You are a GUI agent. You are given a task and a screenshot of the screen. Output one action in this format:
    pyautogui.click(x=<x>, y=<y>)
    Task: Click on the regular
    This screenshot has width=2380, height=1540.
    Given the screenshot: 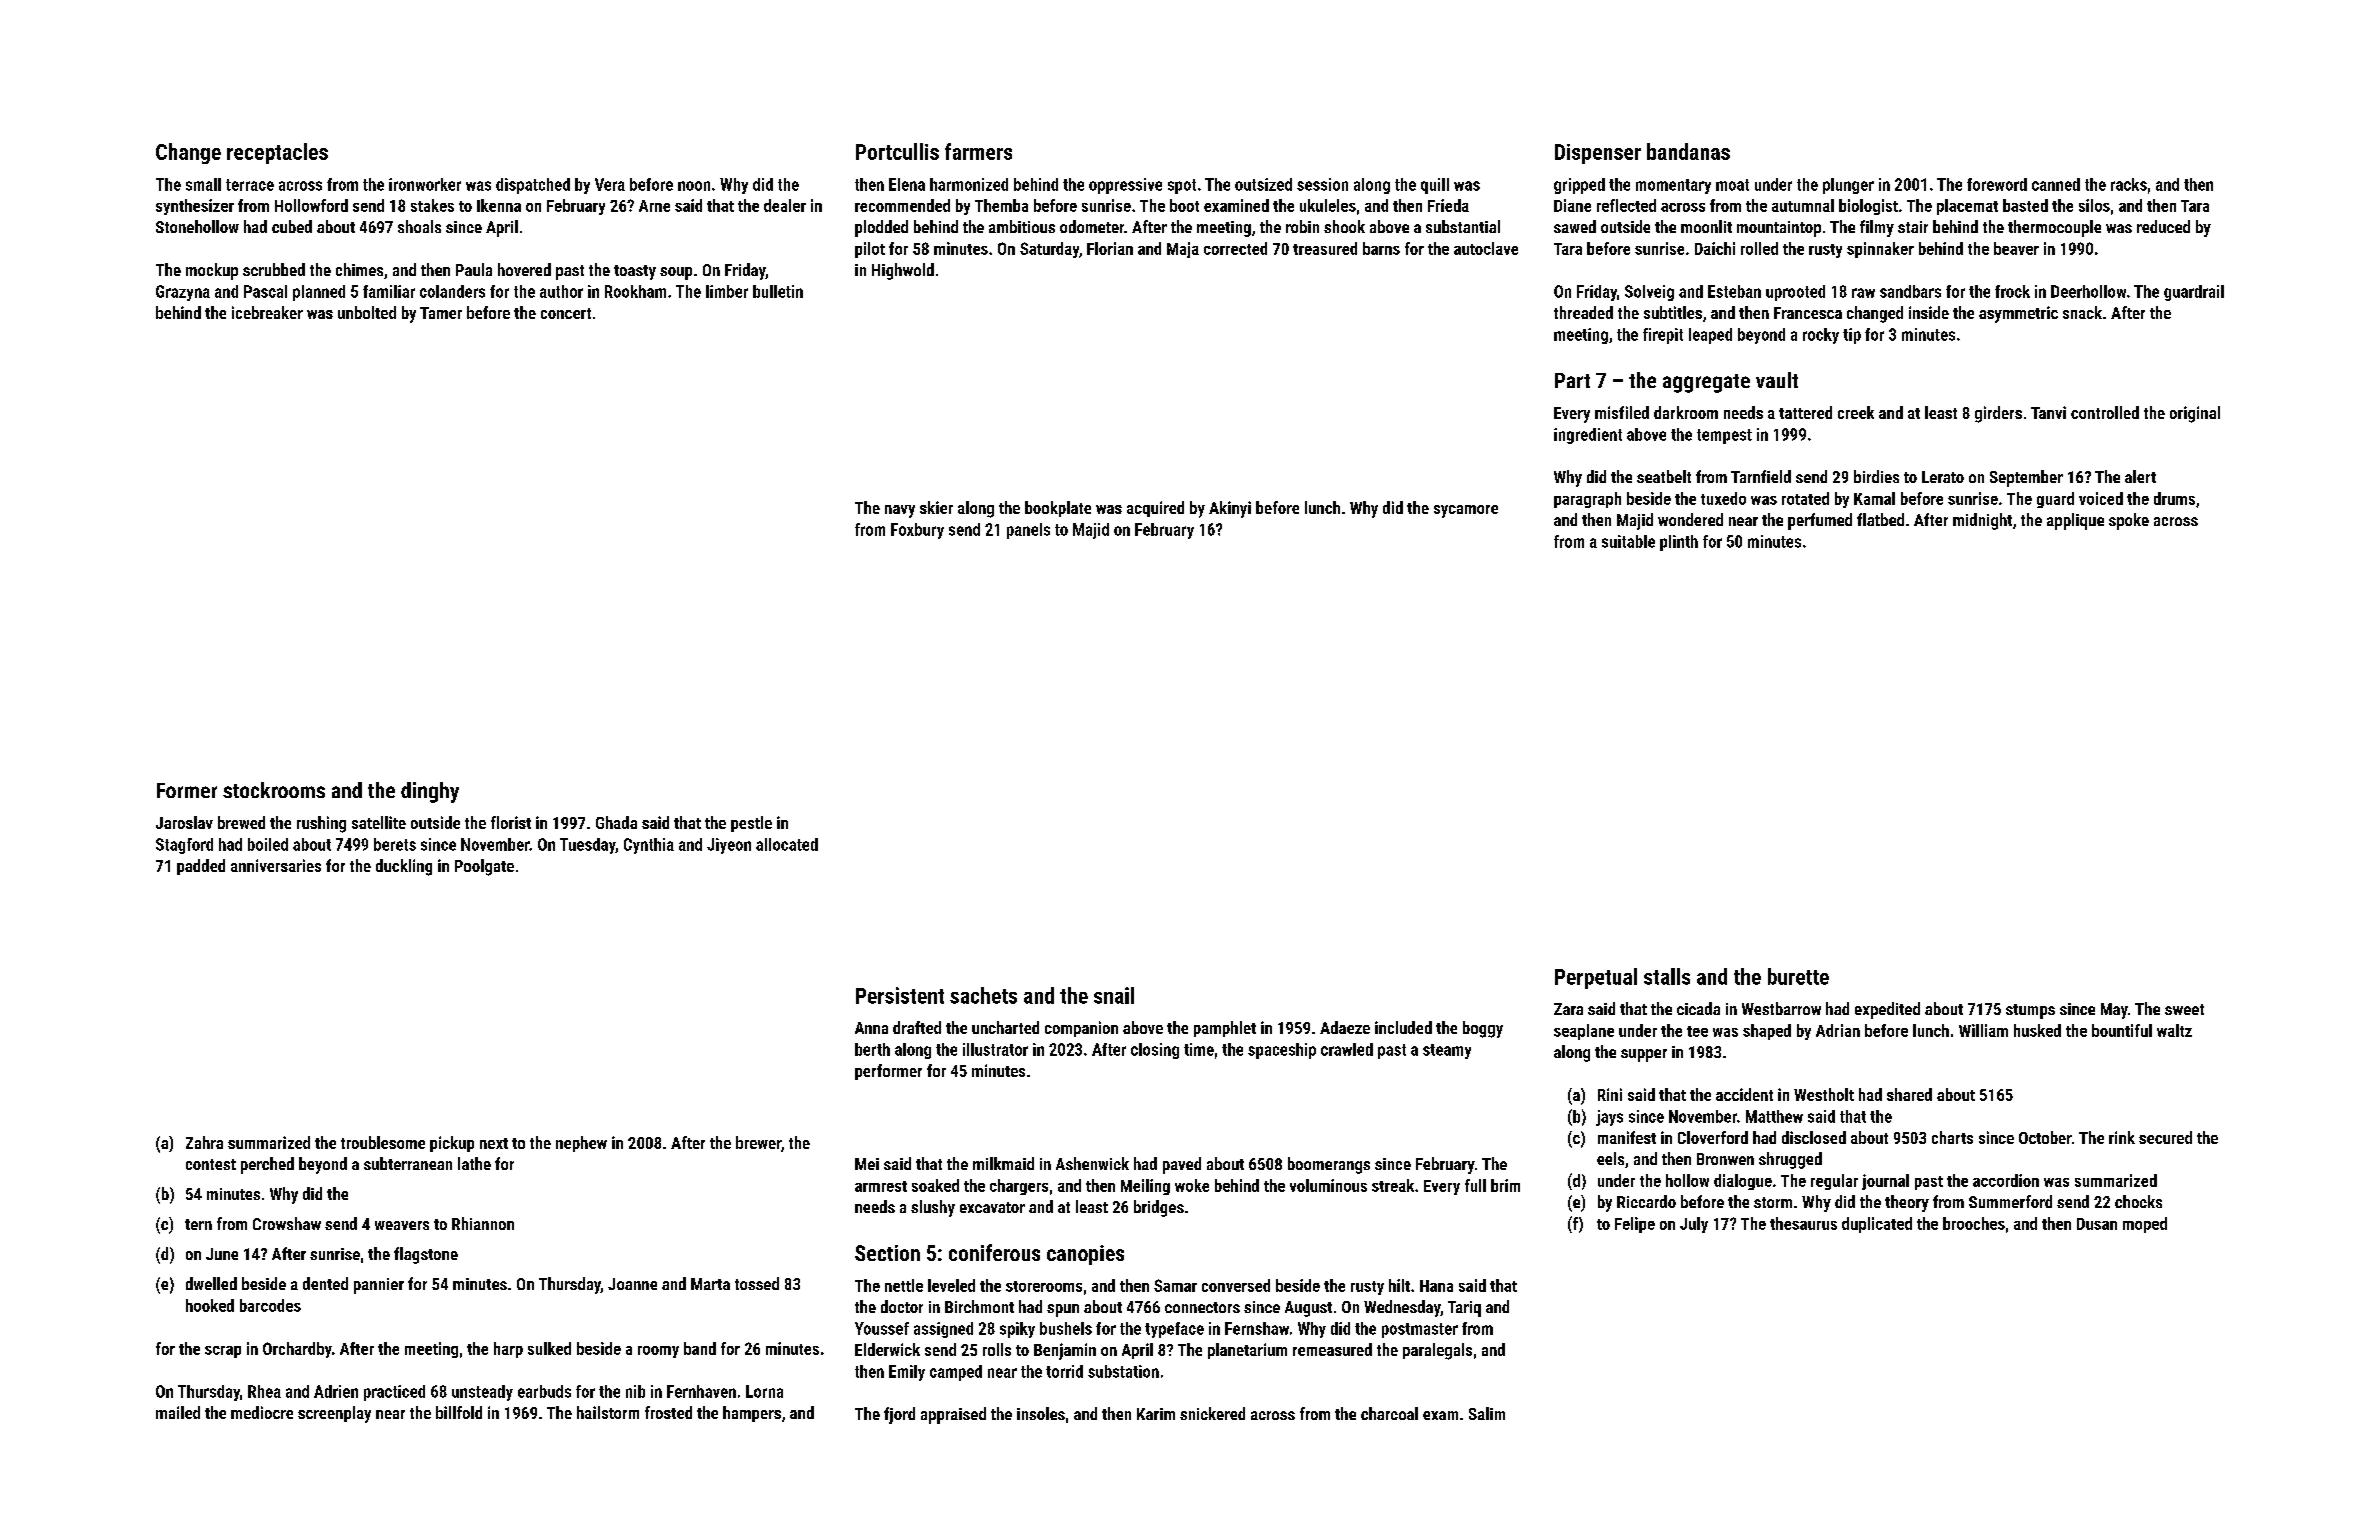 What is the action you would take?
    pyautogui.click(x=1834, y=1182)
